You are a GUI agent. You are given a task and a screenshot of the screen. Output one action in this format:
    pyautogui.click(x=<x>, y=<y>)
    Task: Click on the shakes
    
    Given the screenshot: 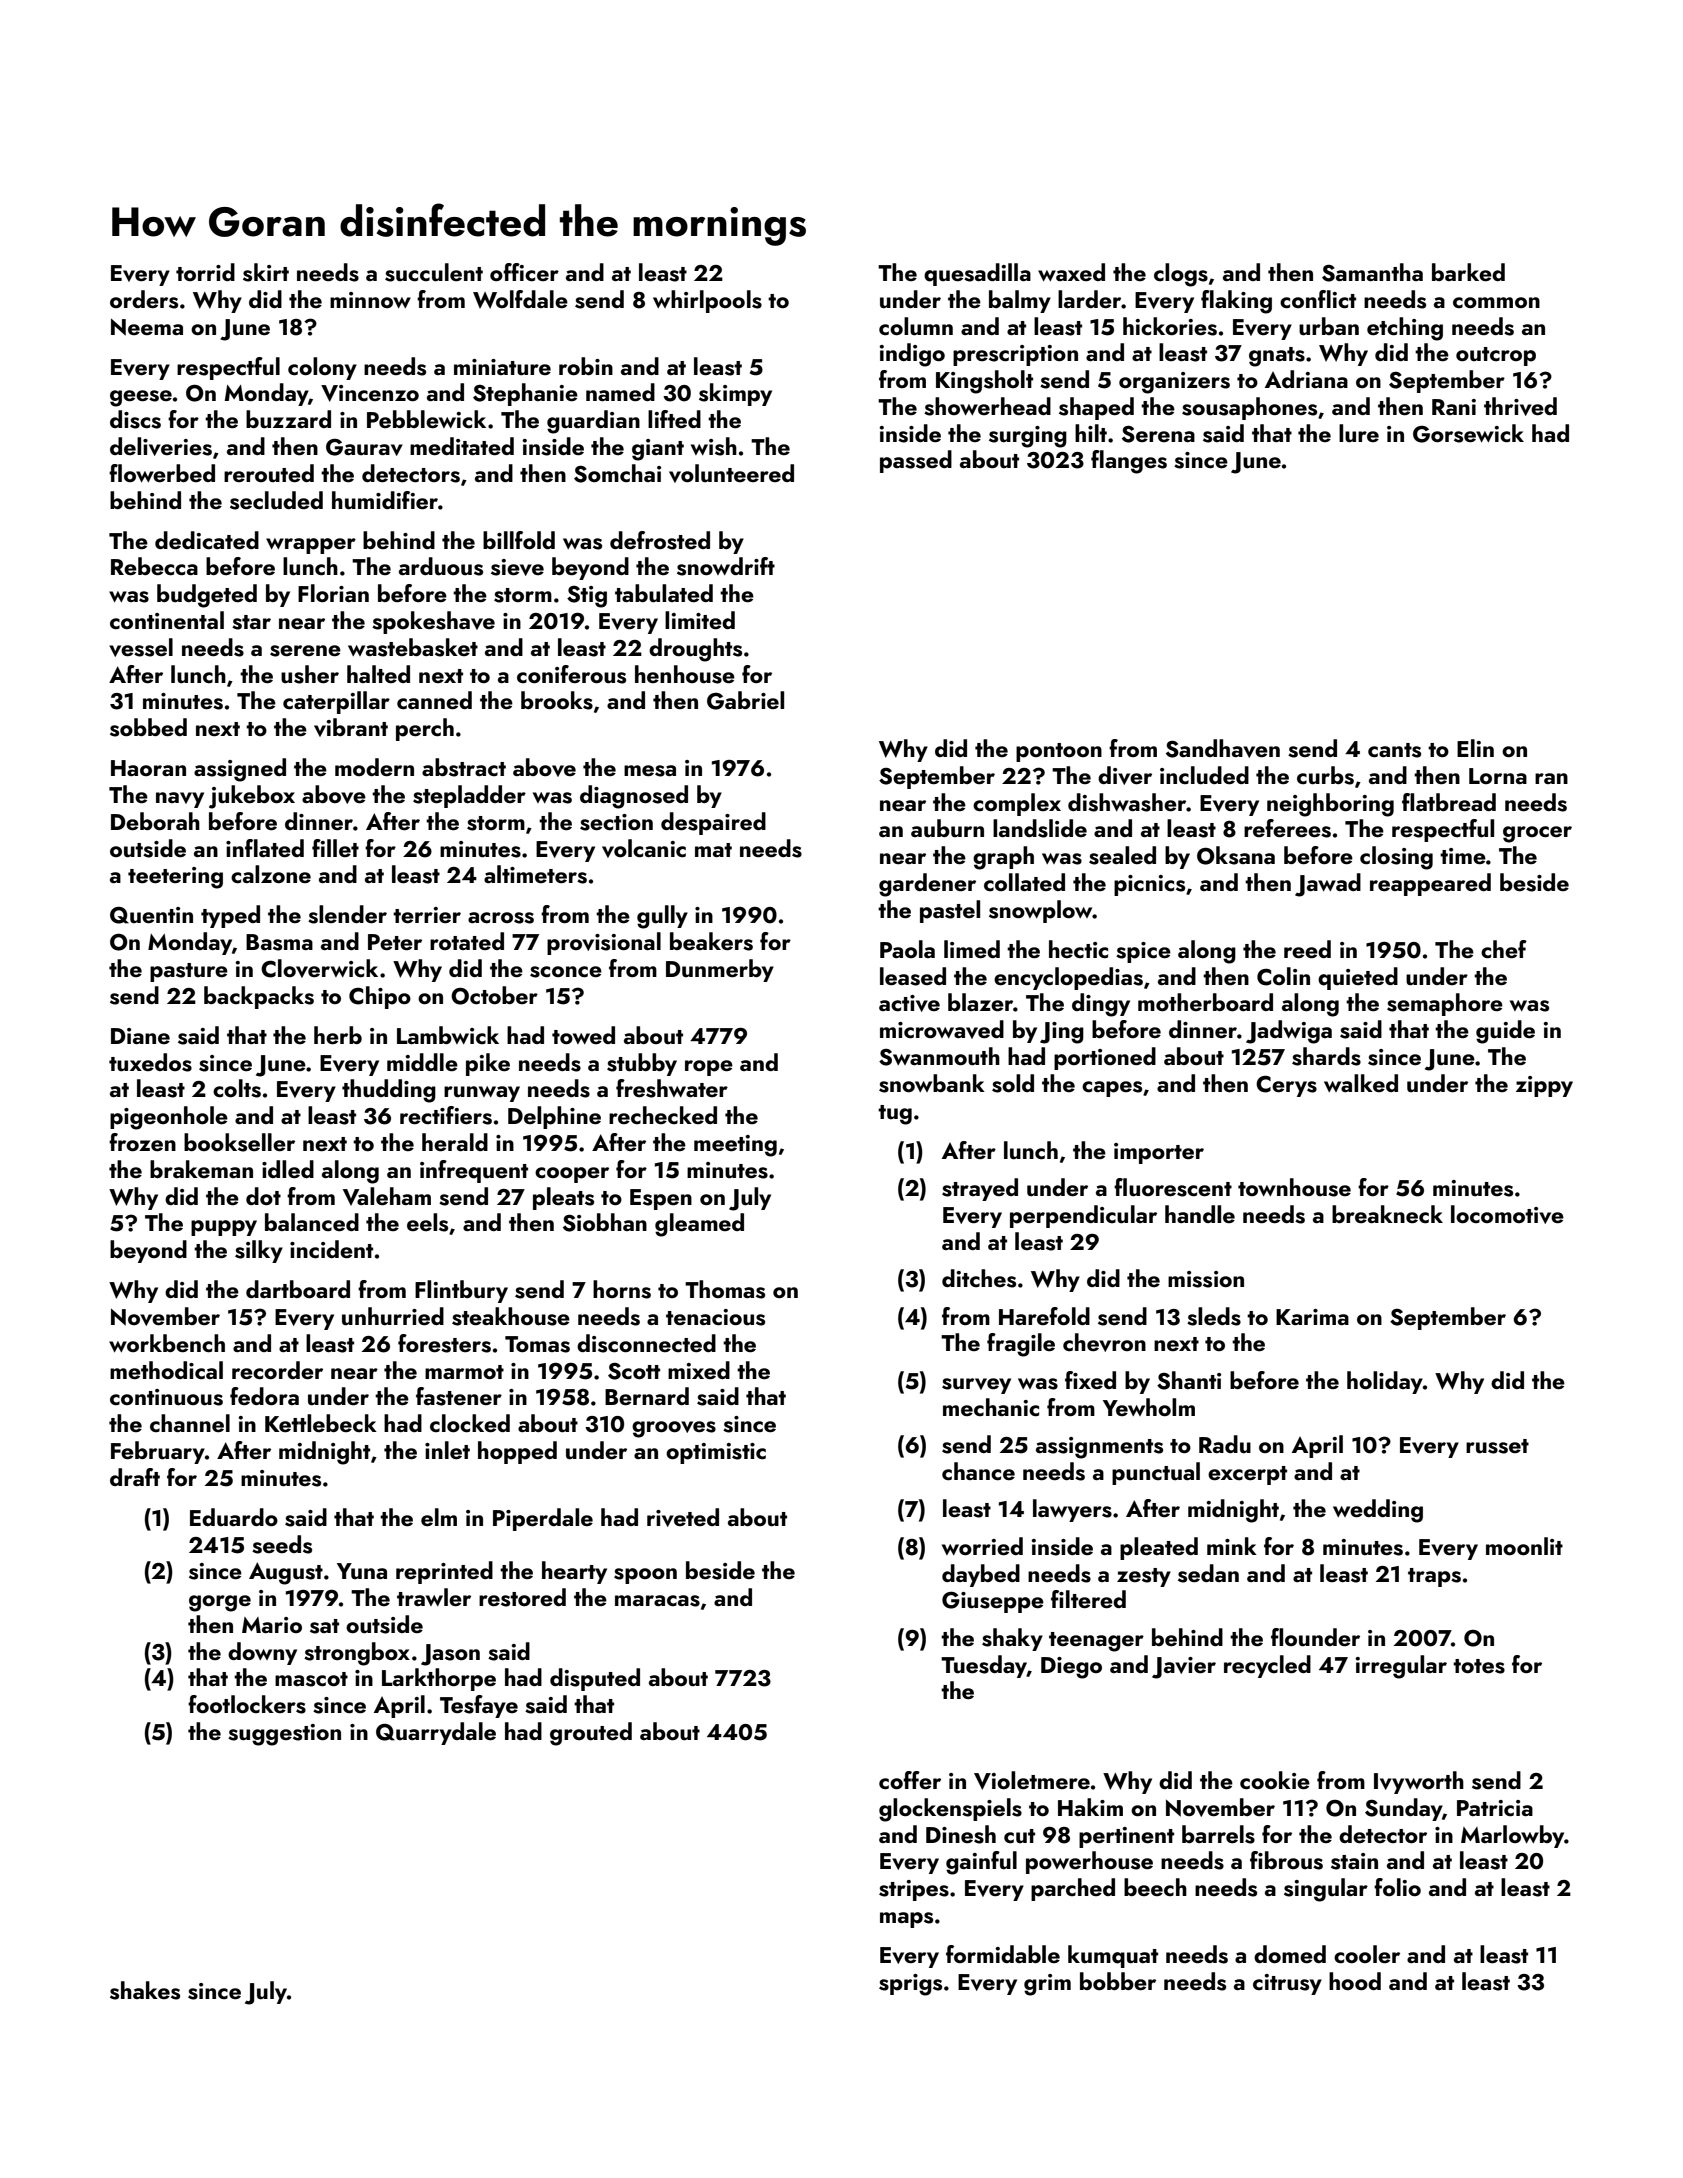 What is the action you would take?
    pyautogui.click(x=145, y=1990)
